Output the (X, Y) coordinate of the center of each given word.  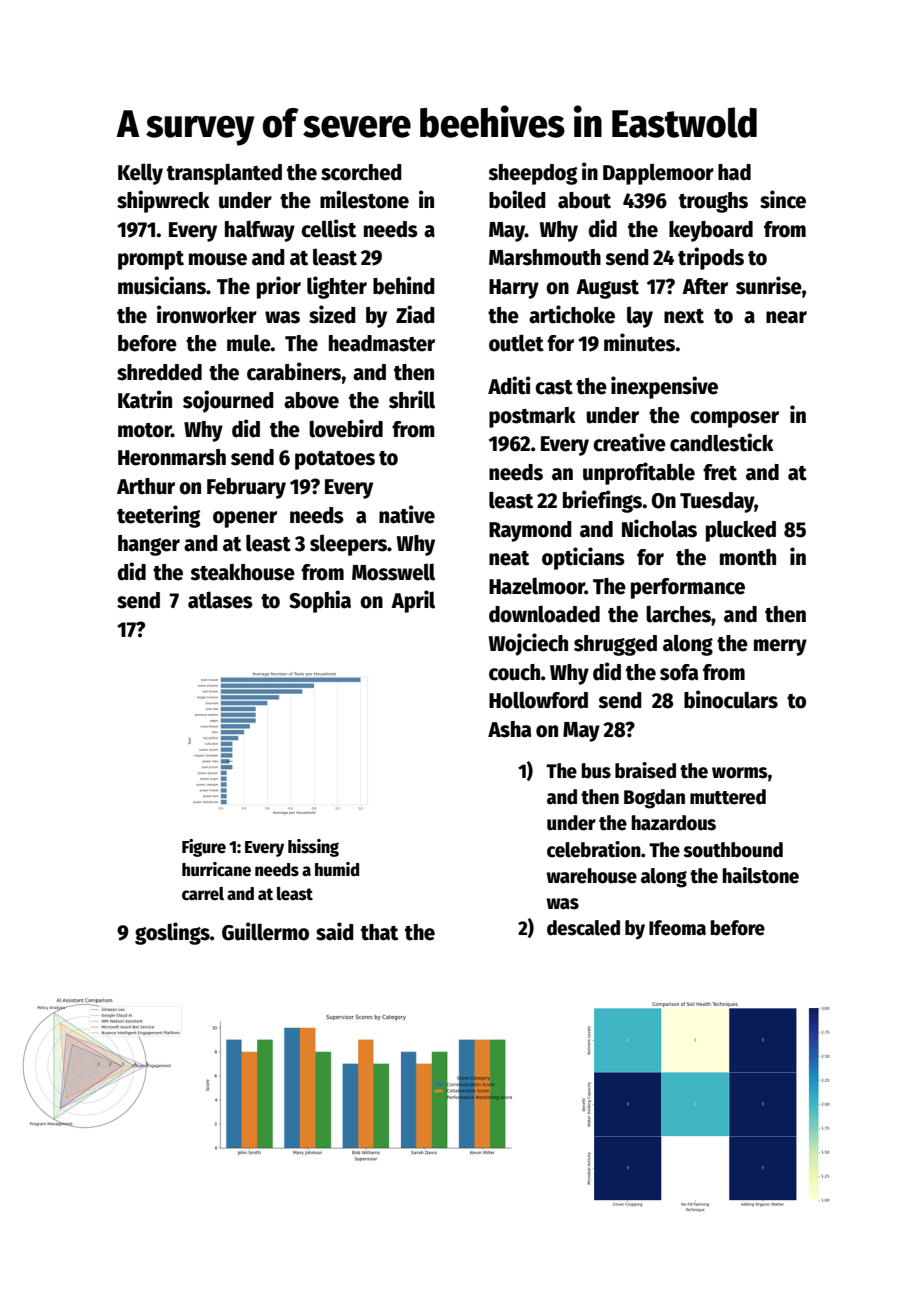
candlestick (722, 442)
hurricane (216, 869)
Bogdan (654, 799)
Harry (514, 289)
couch (514, 672)
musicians (162, 285)
